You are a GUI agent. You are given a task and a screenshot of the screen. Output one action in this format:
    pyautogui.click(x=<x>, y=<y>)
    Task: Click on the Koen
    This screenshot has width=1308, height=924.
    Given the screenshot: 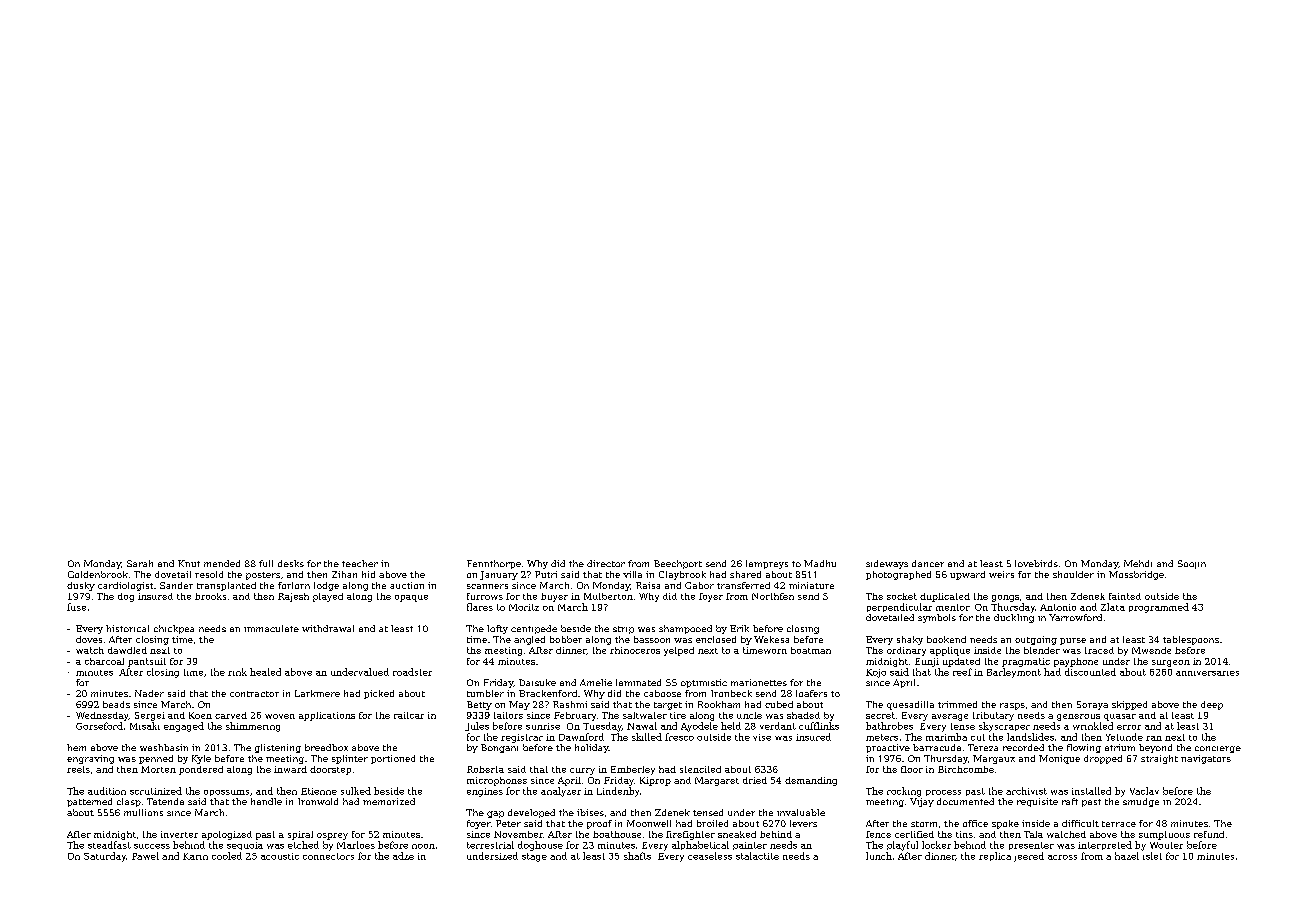 What is the action you would take?
    pyautogui.click(x=200, y=715)
